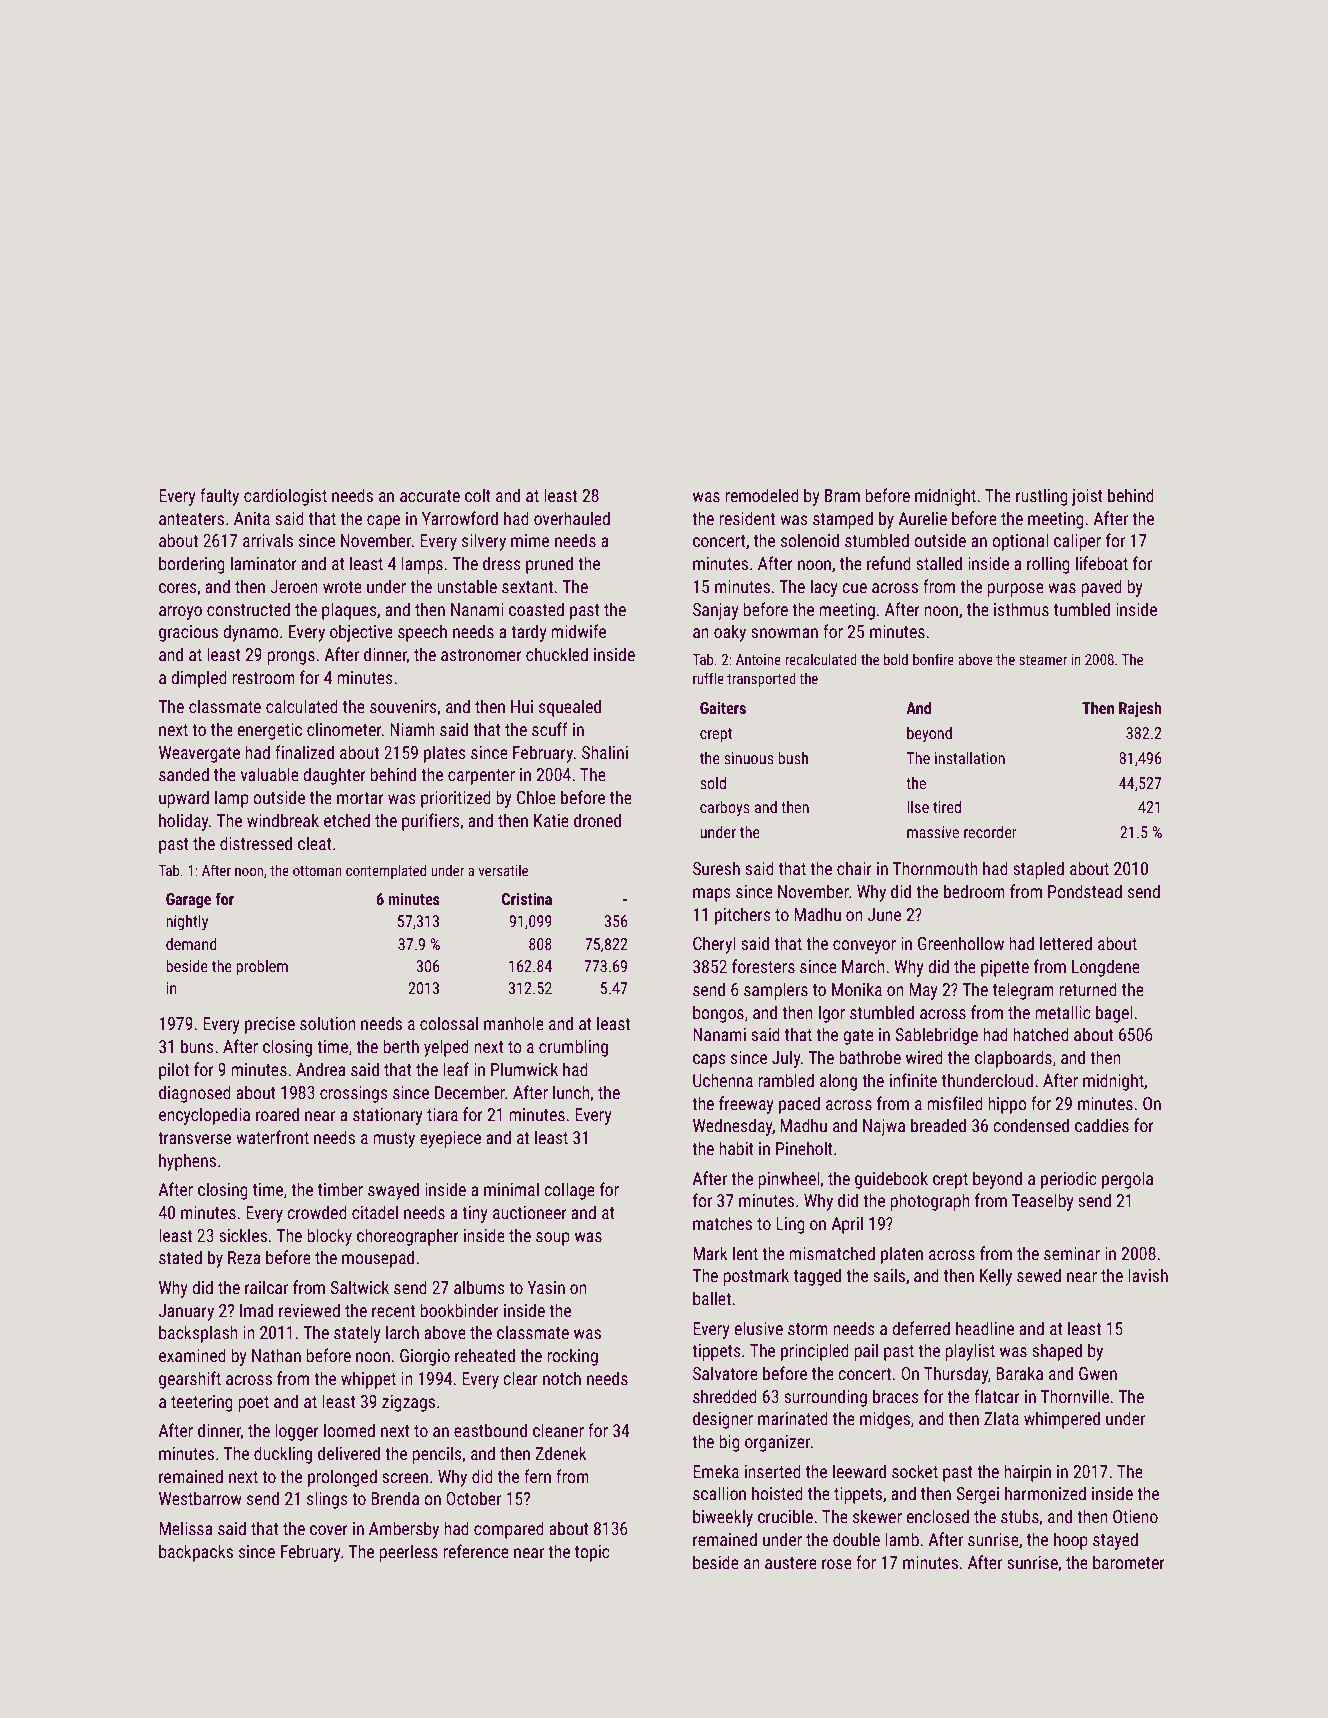  Describe the element at coordinates (842, 495) in the image. I see `Bram` at that location.
